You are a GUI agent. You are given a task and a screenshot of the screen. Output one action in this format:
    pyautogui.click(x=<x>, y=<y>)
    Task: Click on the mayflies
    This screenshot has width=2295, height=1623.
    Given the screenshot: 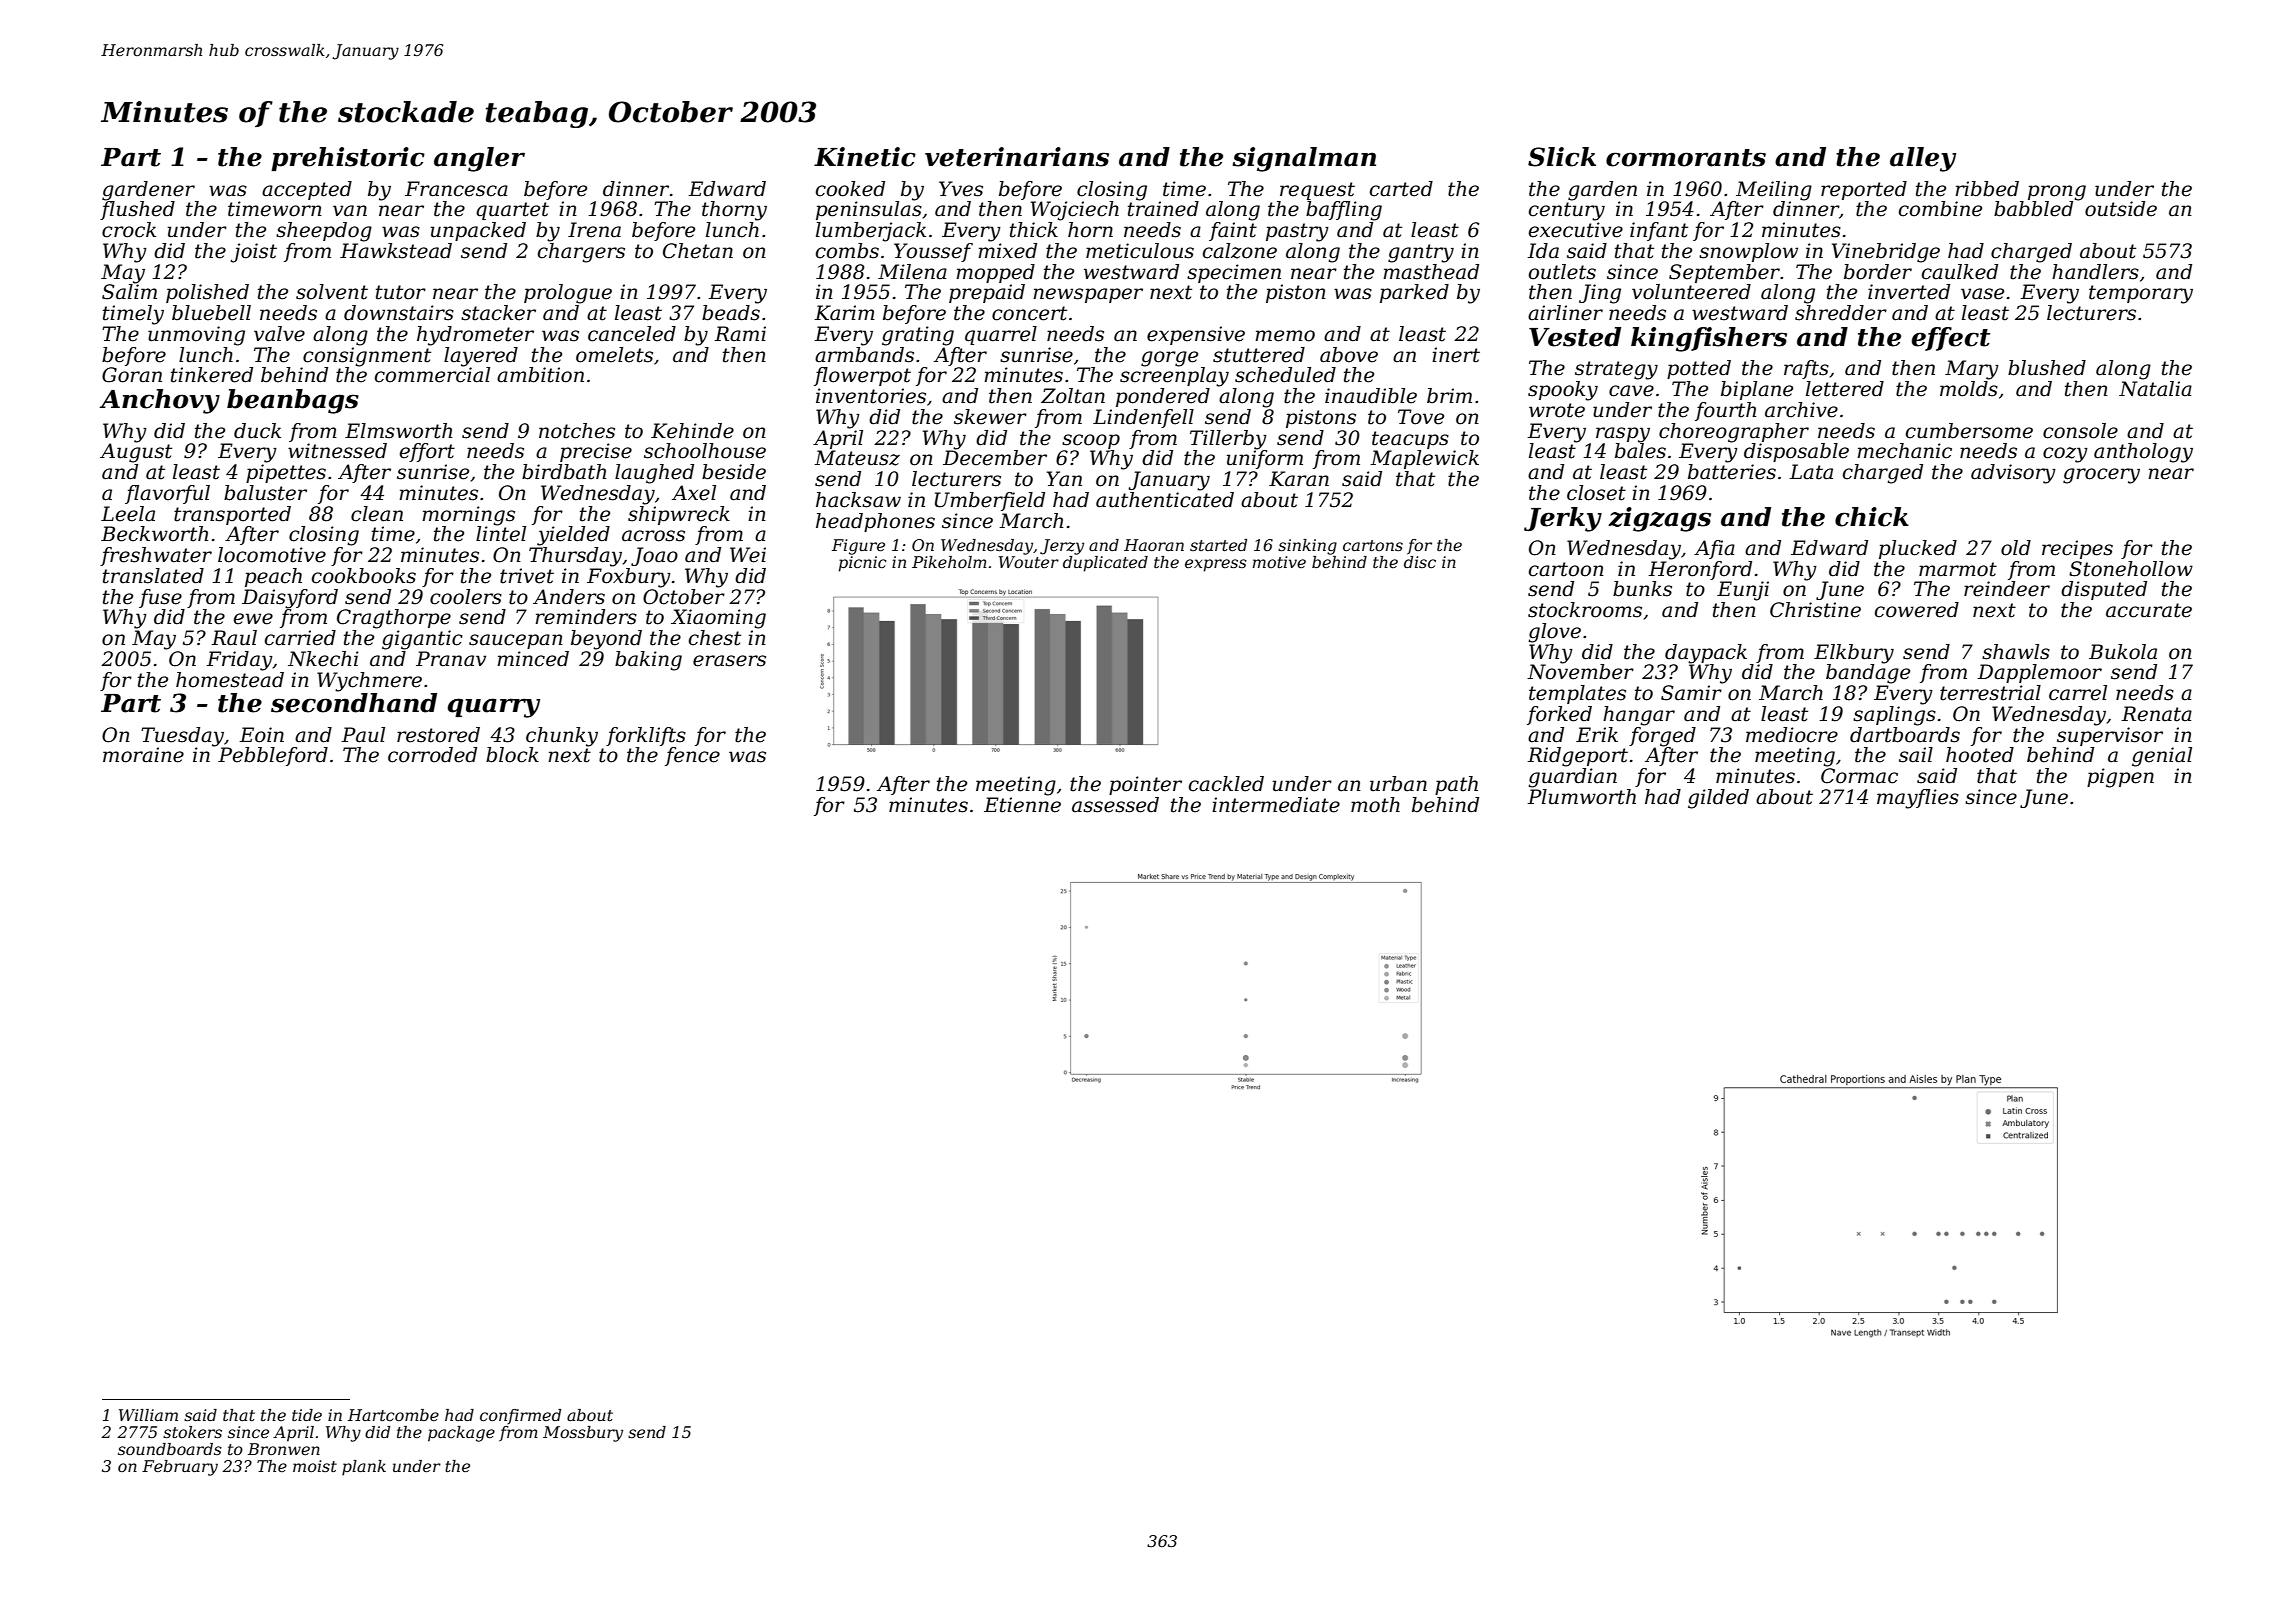 What is the action you would take?
    pyautogui.click(x=1918, y=799)
